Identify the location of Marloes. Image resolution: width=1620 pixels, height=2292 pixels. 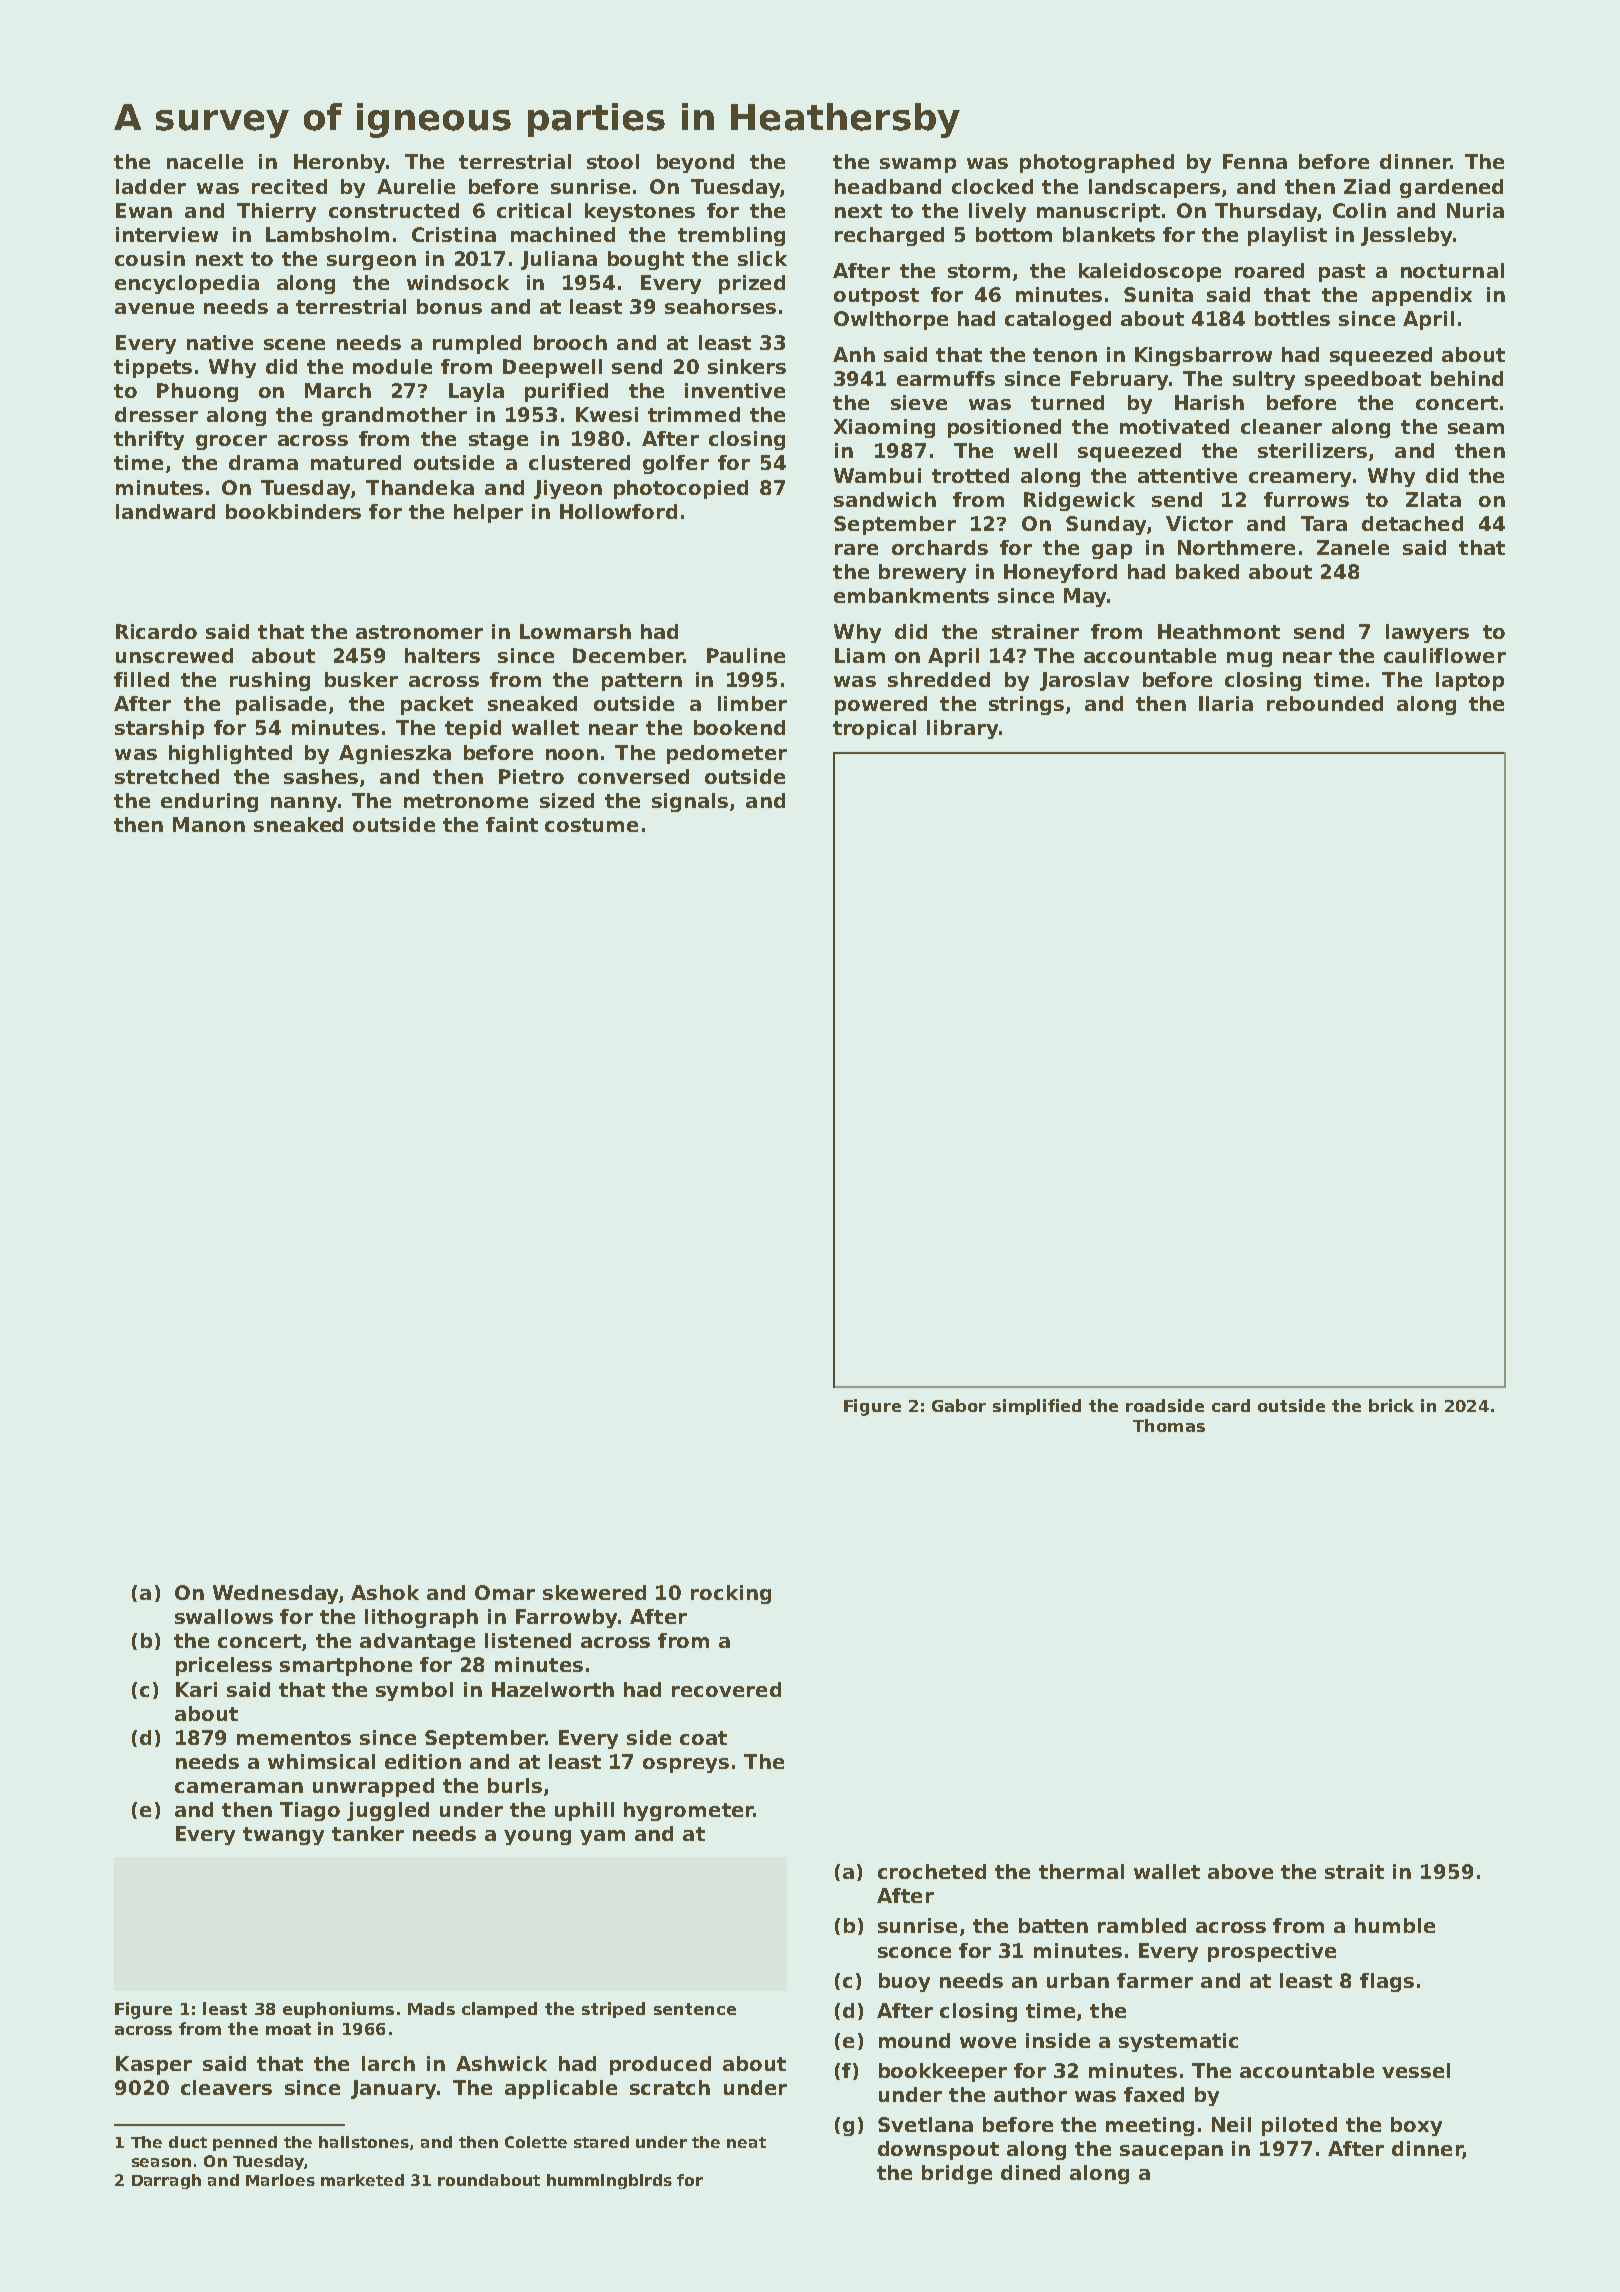
(280, 2180).
